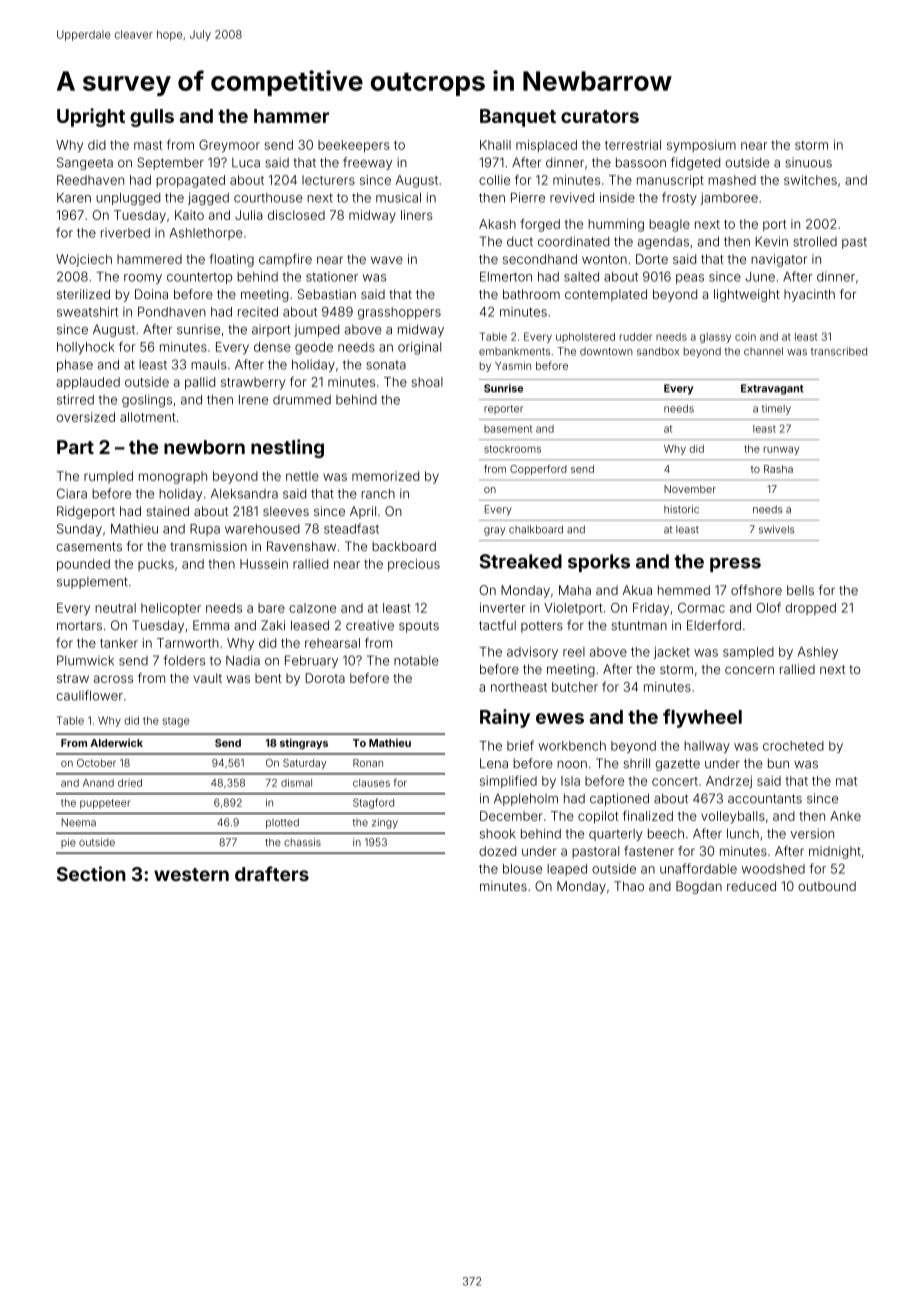 Image resolution: width=924 pixels, height=1308 pixels. What do you see at coordinates (781, 450) in the screenshot?
I see `runway` at bounding box center [781, 450].
